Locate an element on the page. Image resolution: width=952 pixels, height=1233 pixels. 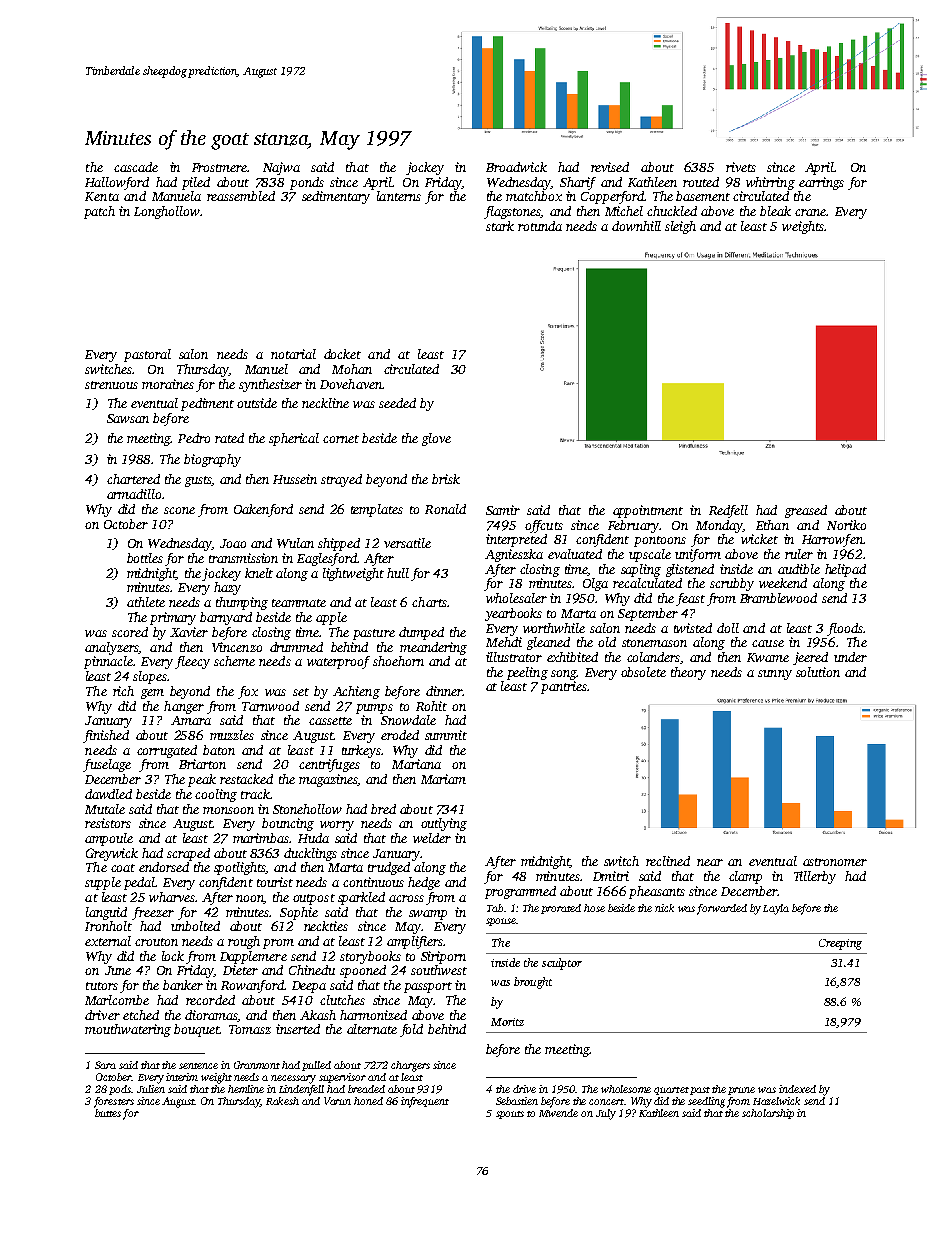
wholesaler is located at coordinates (516, 598).
